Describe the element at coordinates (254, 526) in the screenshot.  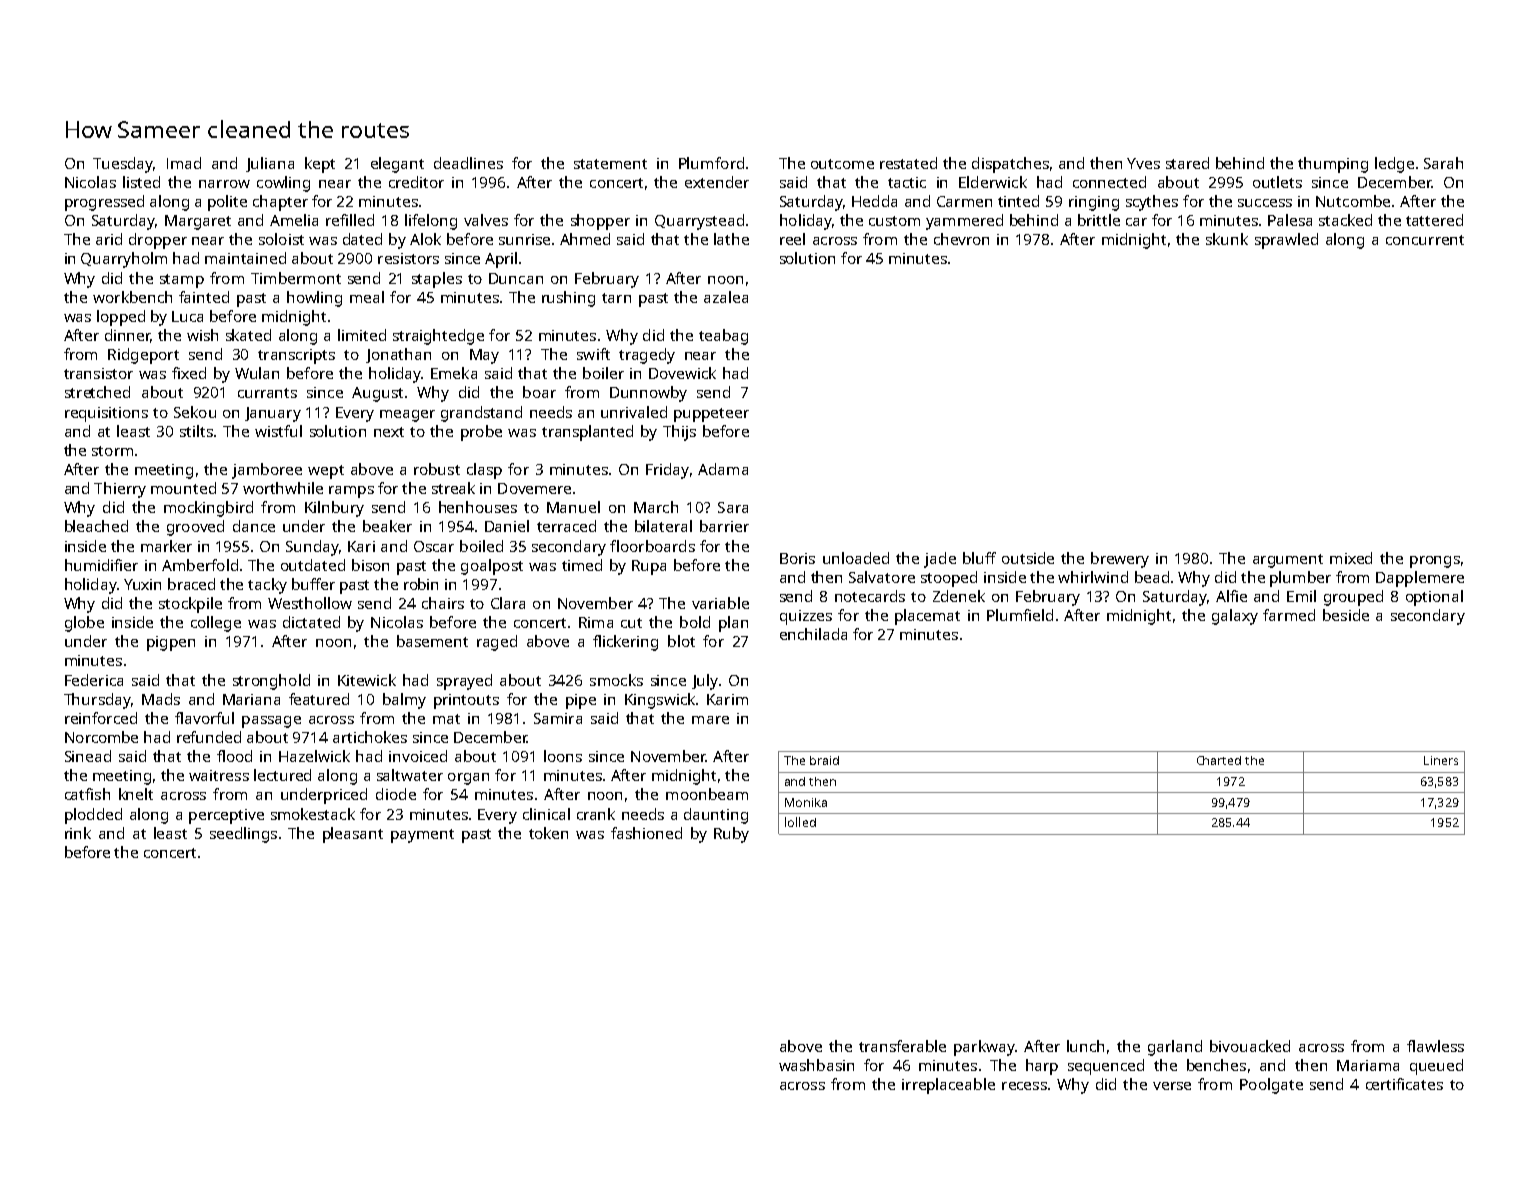
I see `dance` at that location.
